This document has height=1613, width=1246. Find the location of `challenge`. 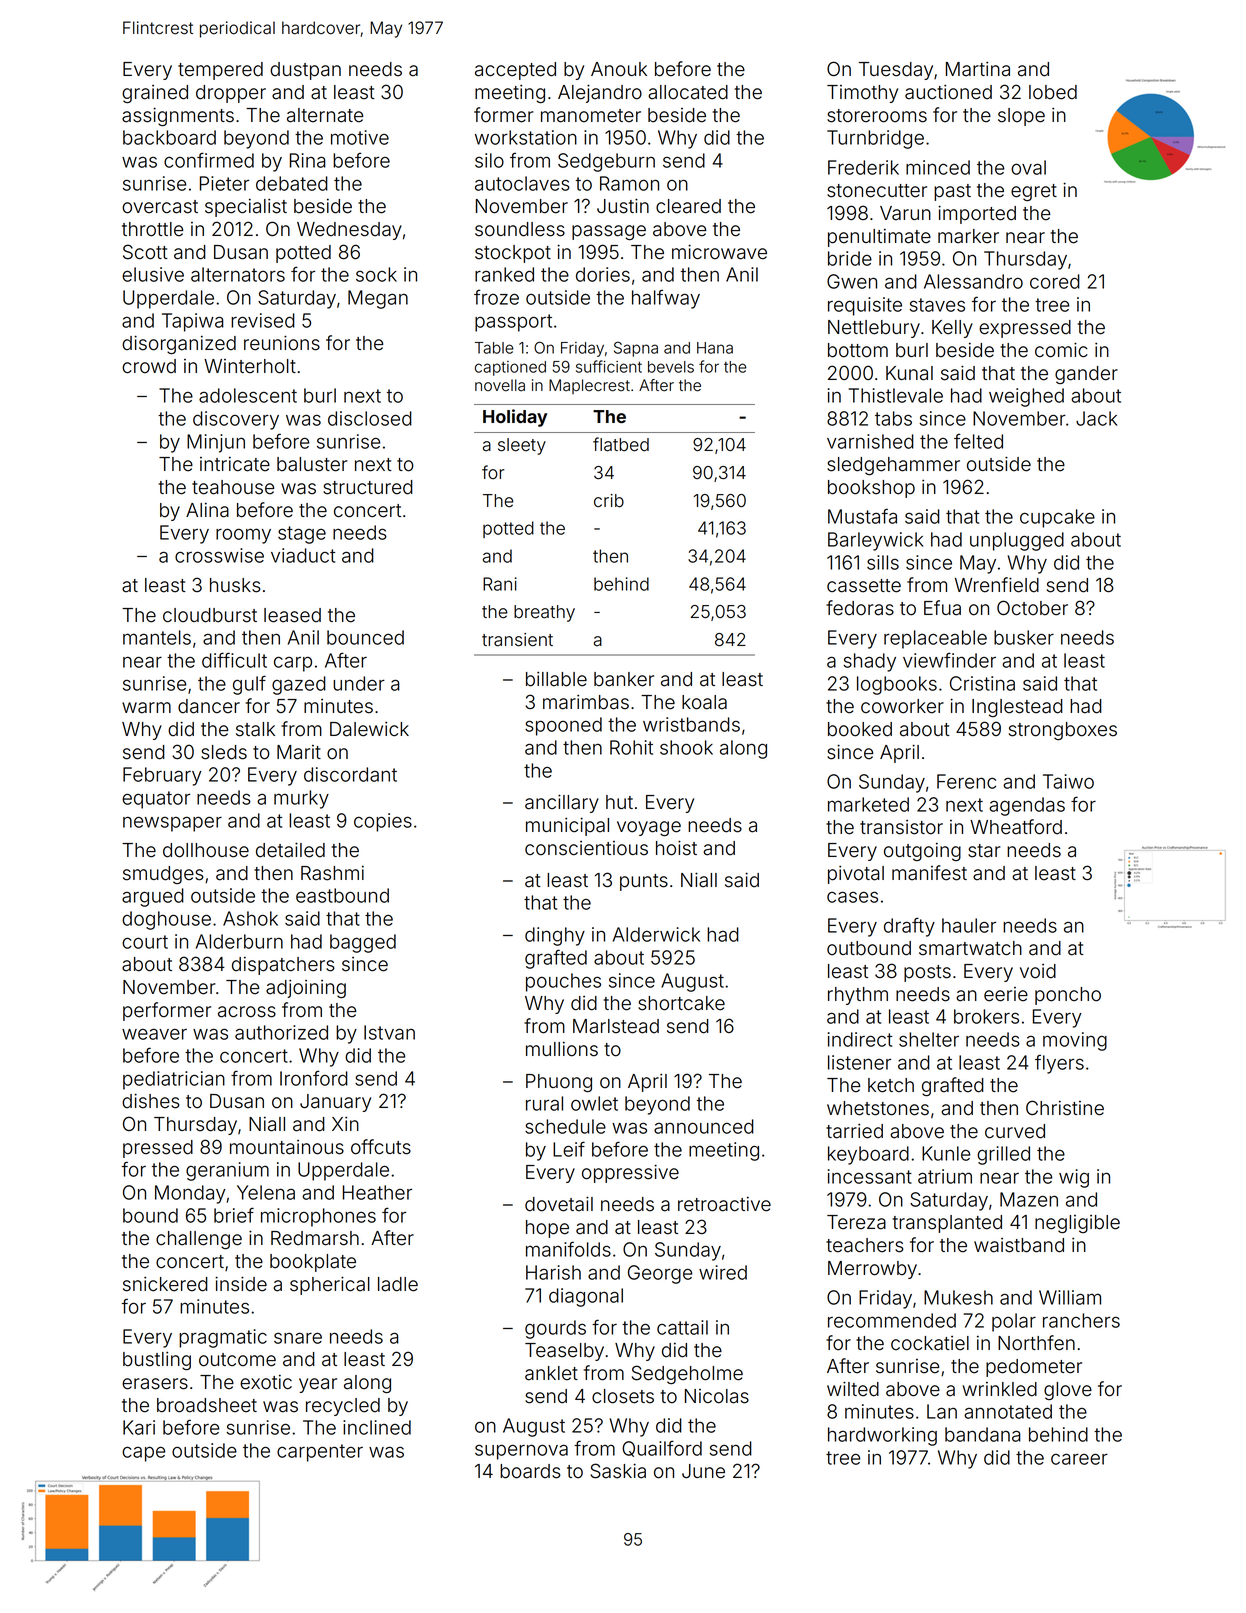

challenge is located at coordinates (199, 1240).
